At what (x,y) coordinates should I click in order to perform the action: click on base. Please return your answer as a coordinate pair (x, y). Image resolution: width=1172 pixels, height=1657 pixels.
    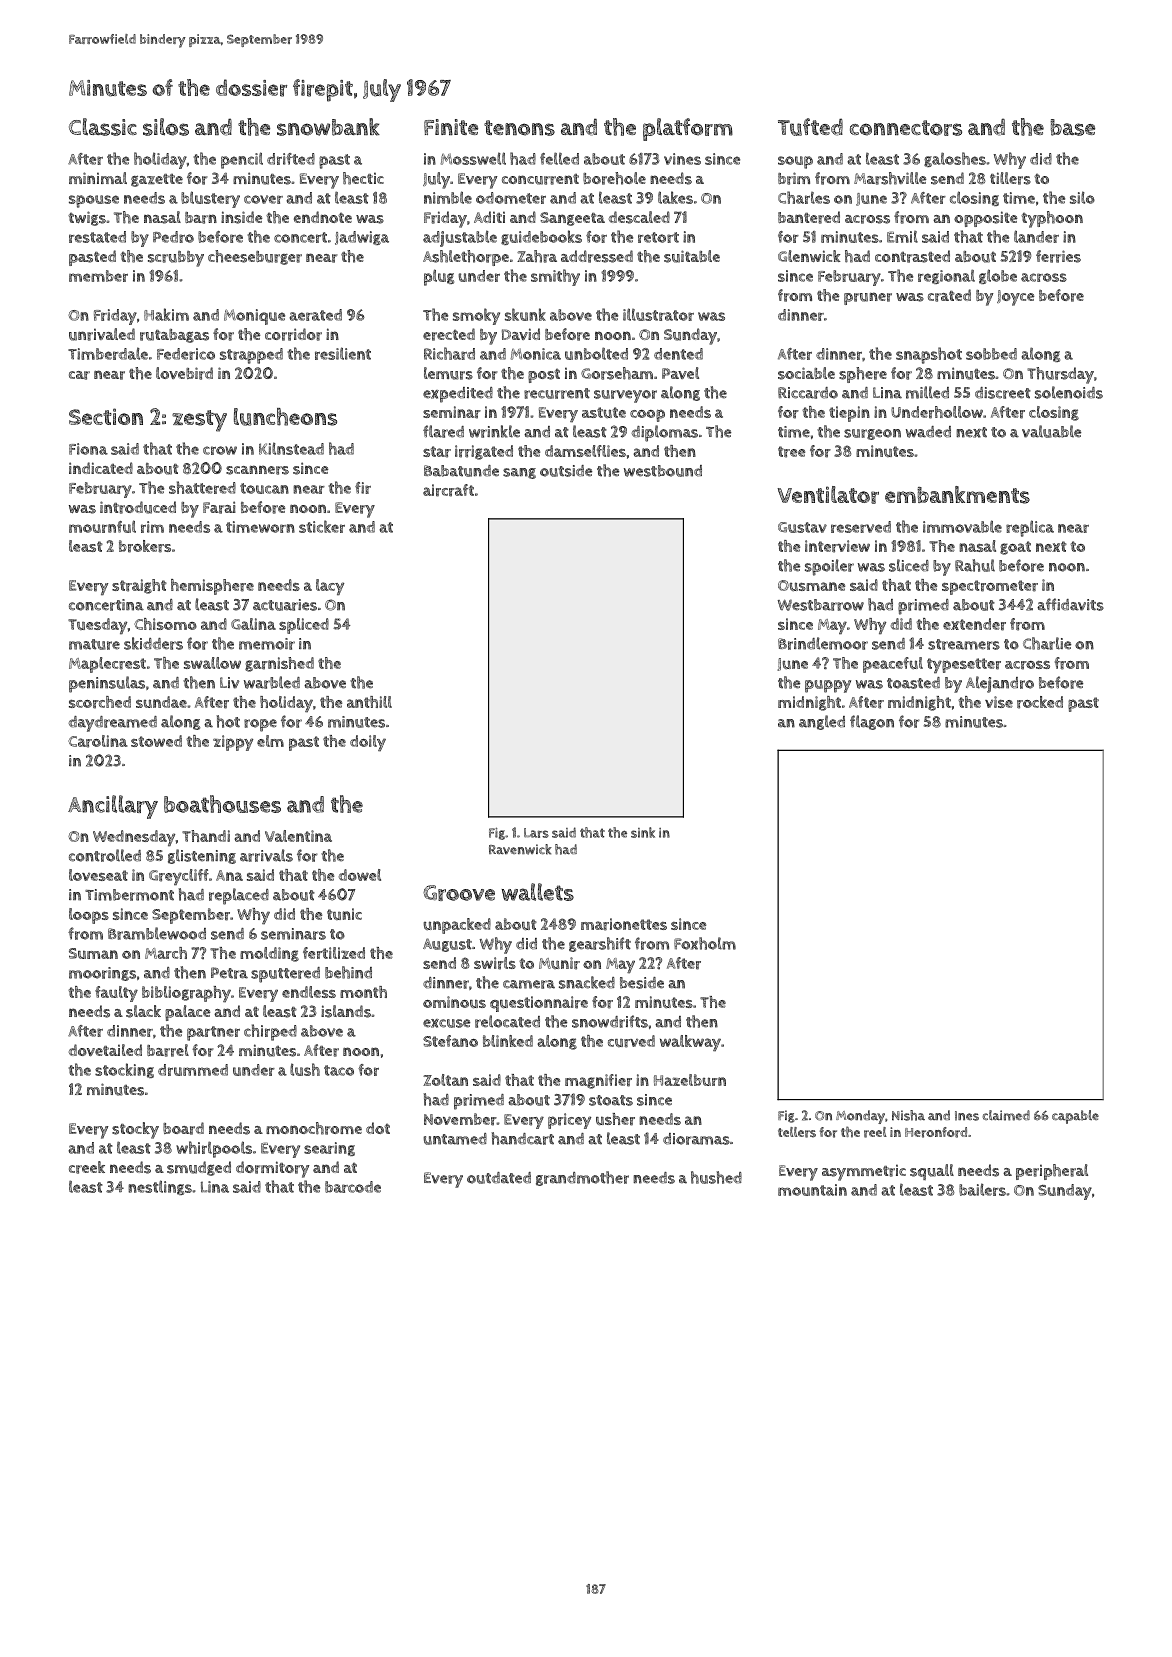
    Looking at the image, I should click on (1072, 127).
